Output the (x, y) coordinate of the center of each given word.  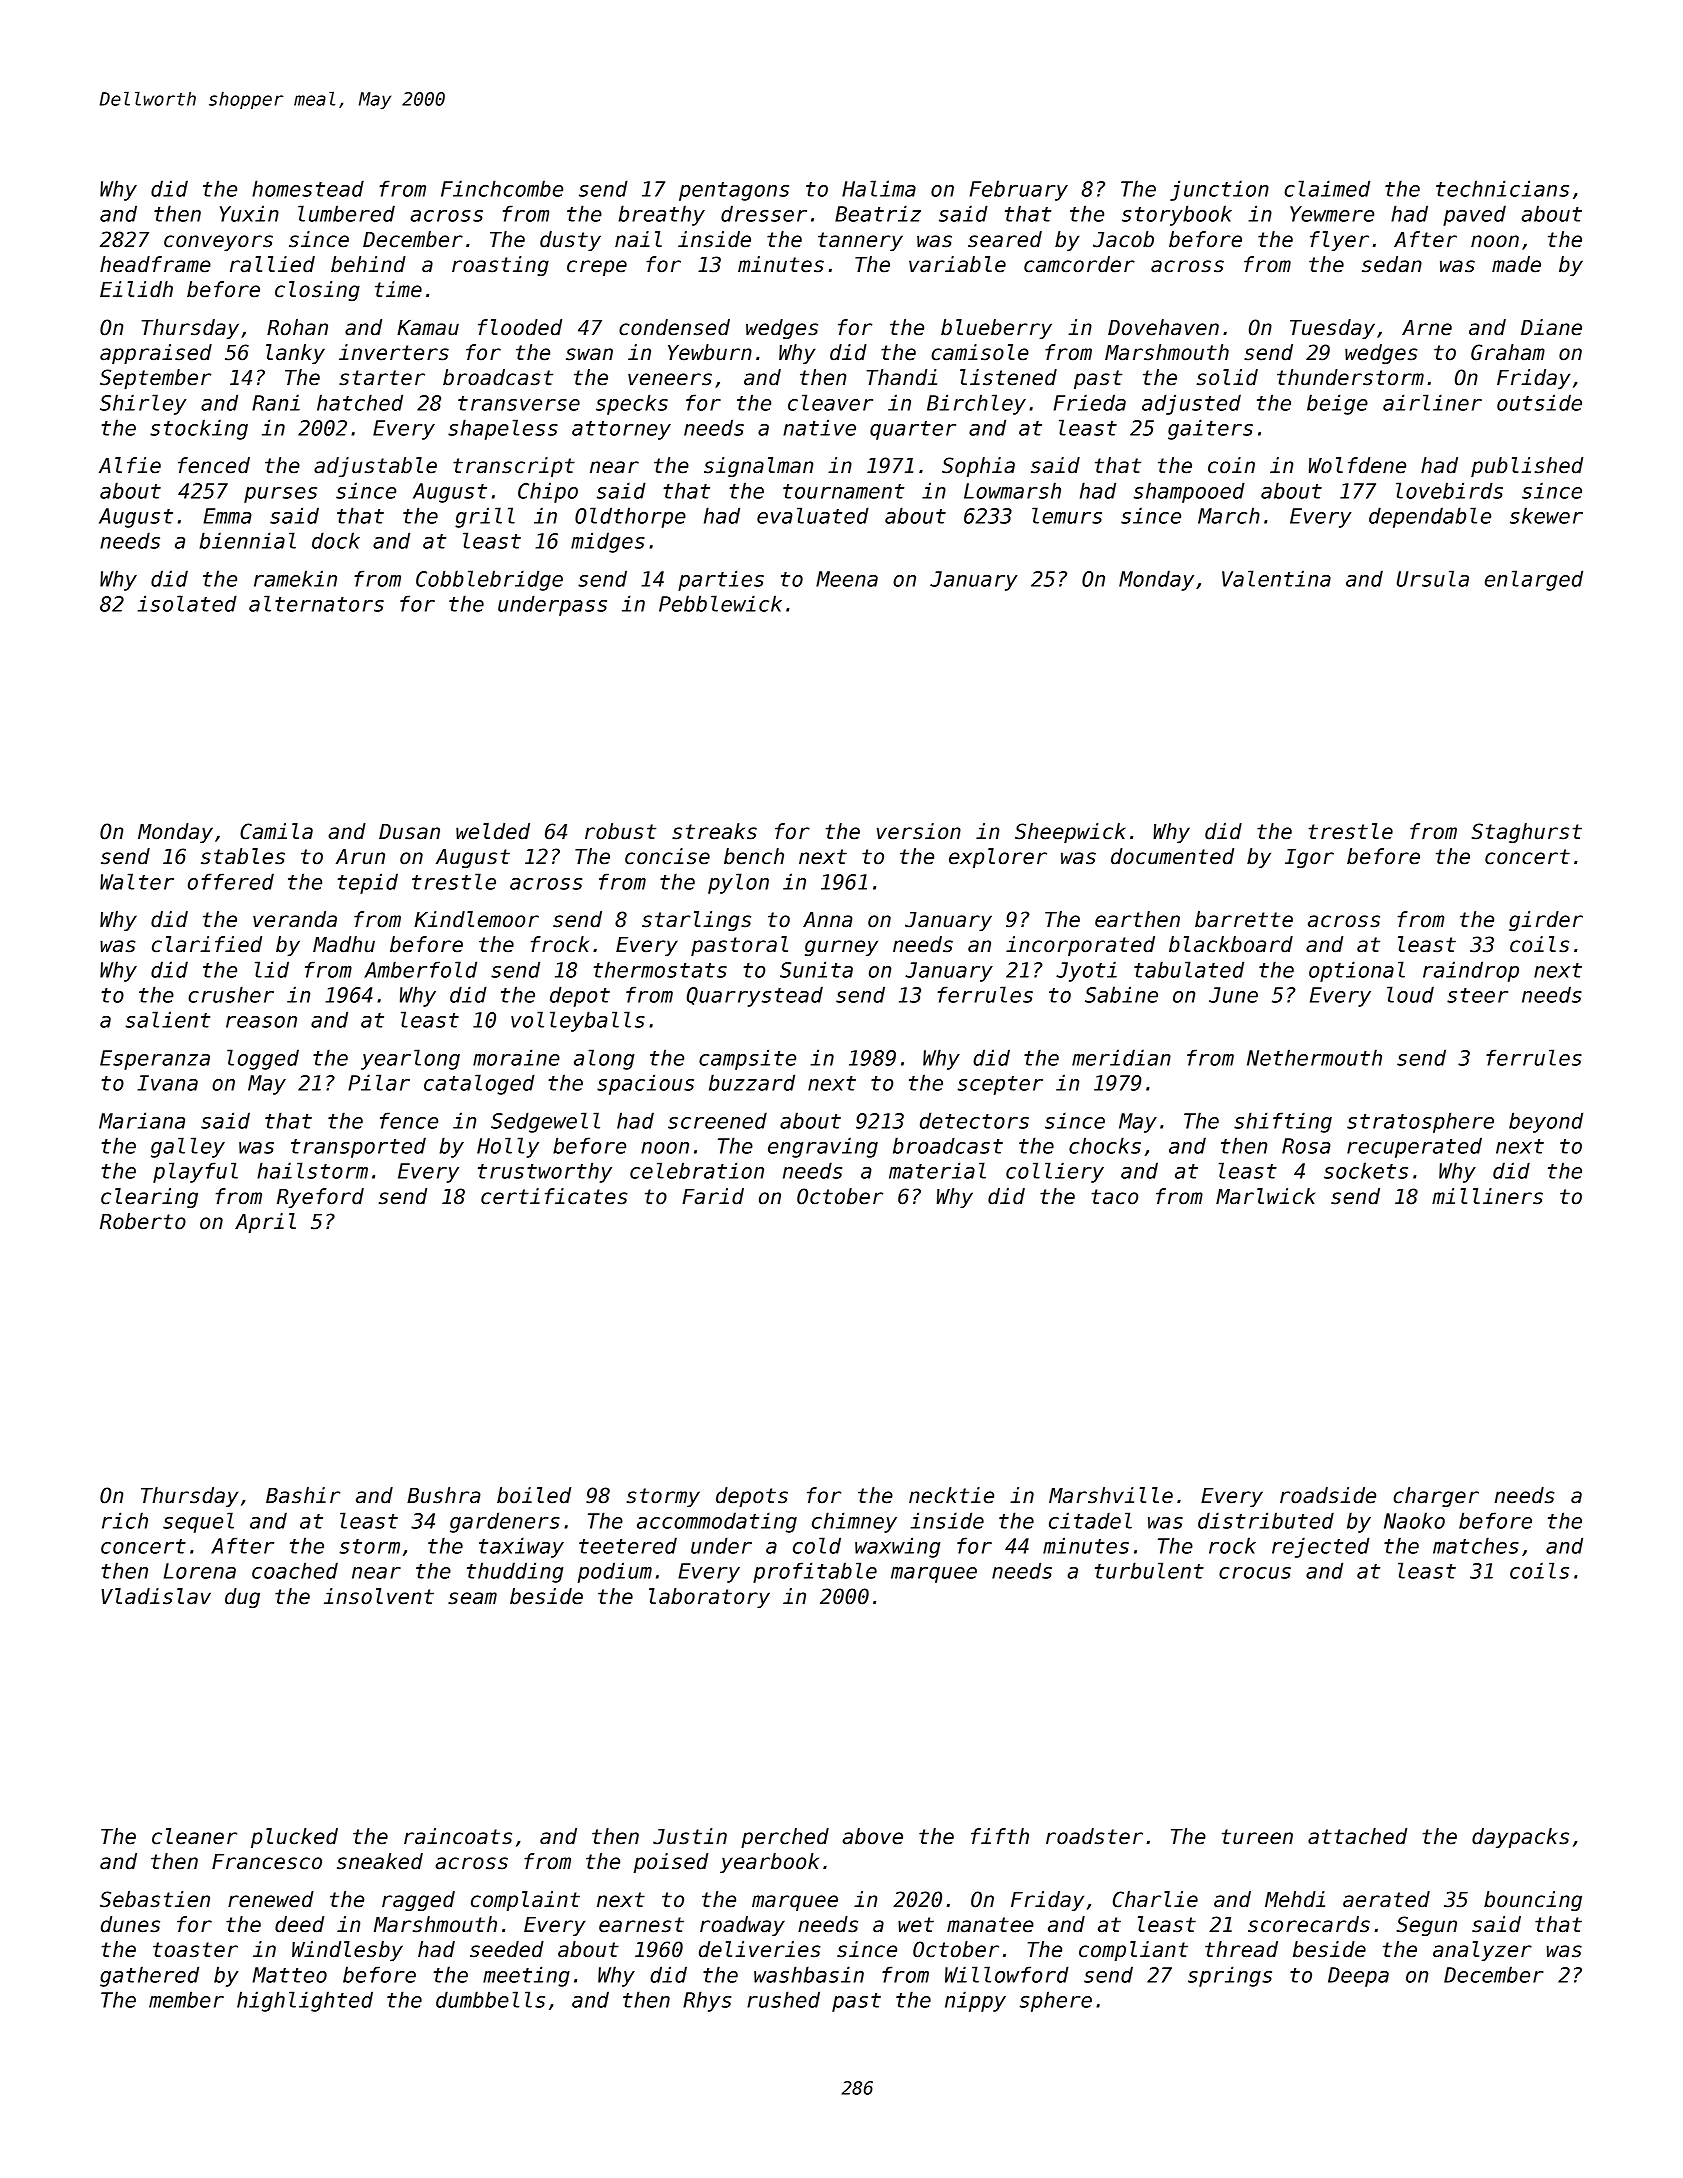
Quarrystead (755, 996)
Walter (137, 881)
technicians (1502, 188)
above (872, 1836)
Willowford (1007, 1974)
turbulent (1149, 1570)
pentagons (734, 191)
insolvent (379, 1596)
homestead (308, 188)
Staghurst (1526, 833)
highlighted (305, 2001)
